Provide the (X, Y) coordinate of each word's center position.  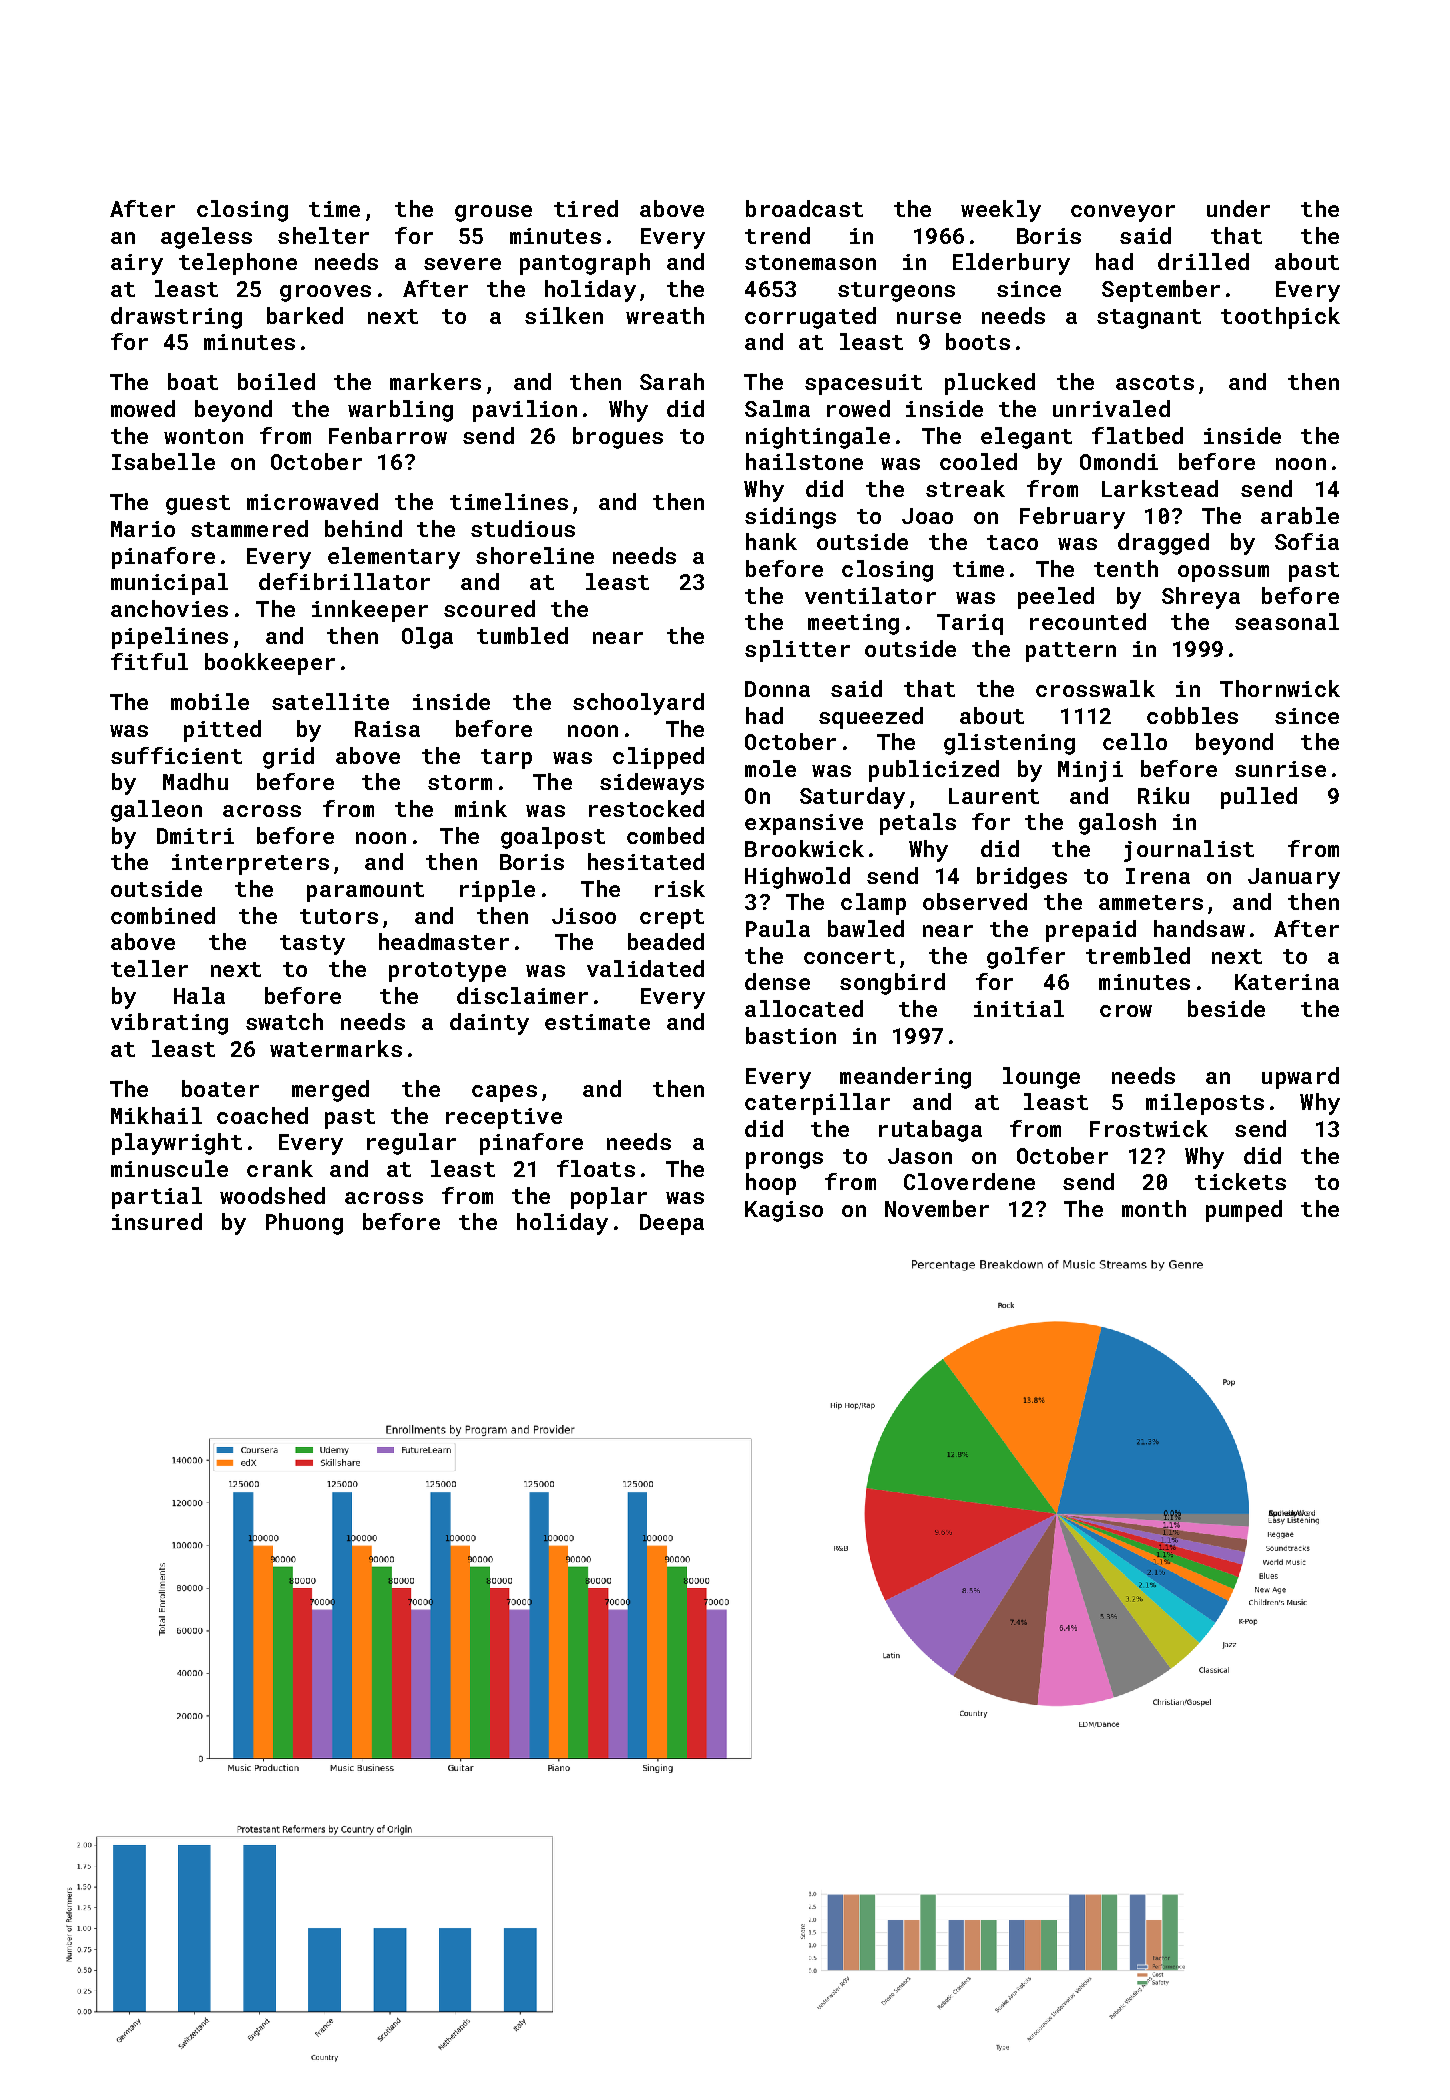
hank (771, 541)
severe (462, 264)
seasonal (1287, 621)
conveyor (1123, 213)
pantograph (585, 264)
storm (460, 782)
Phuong (304, 1224)
